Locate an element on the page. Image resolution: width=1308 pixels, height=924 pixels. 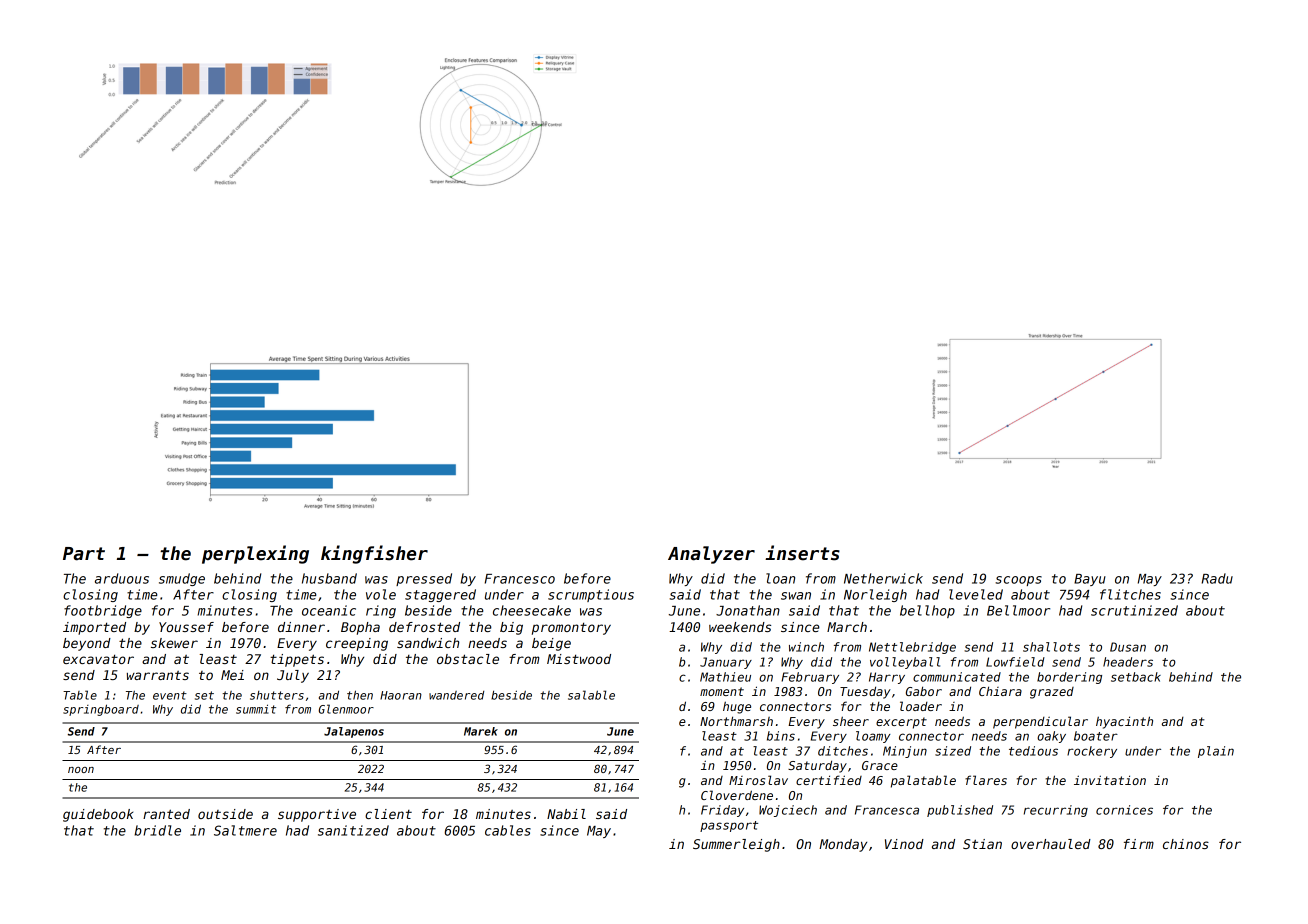
plain is located at coordinates (1216, 752).
